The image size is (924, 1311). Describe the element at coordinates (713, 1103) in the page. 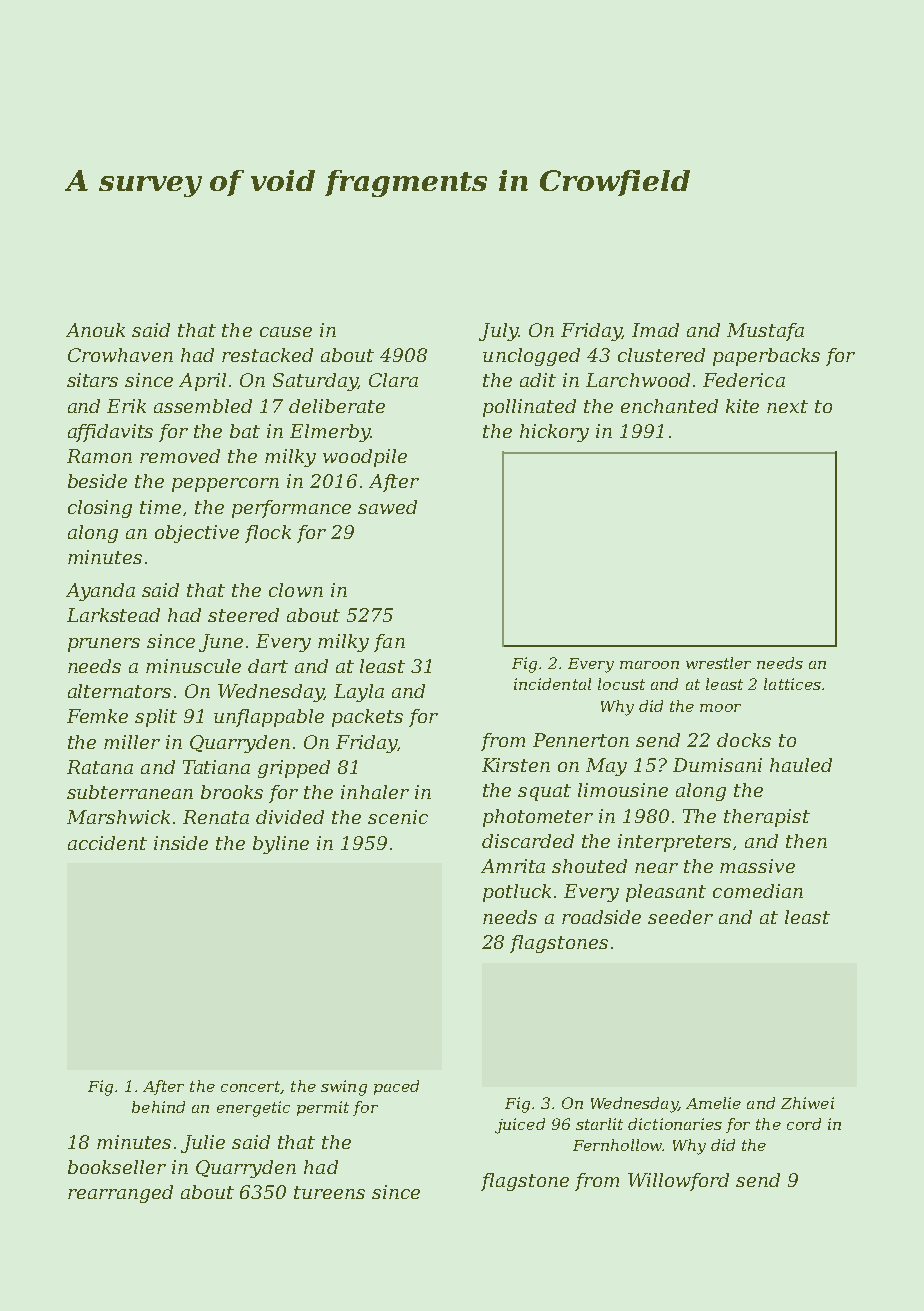

I see `Amelie` at that location.
